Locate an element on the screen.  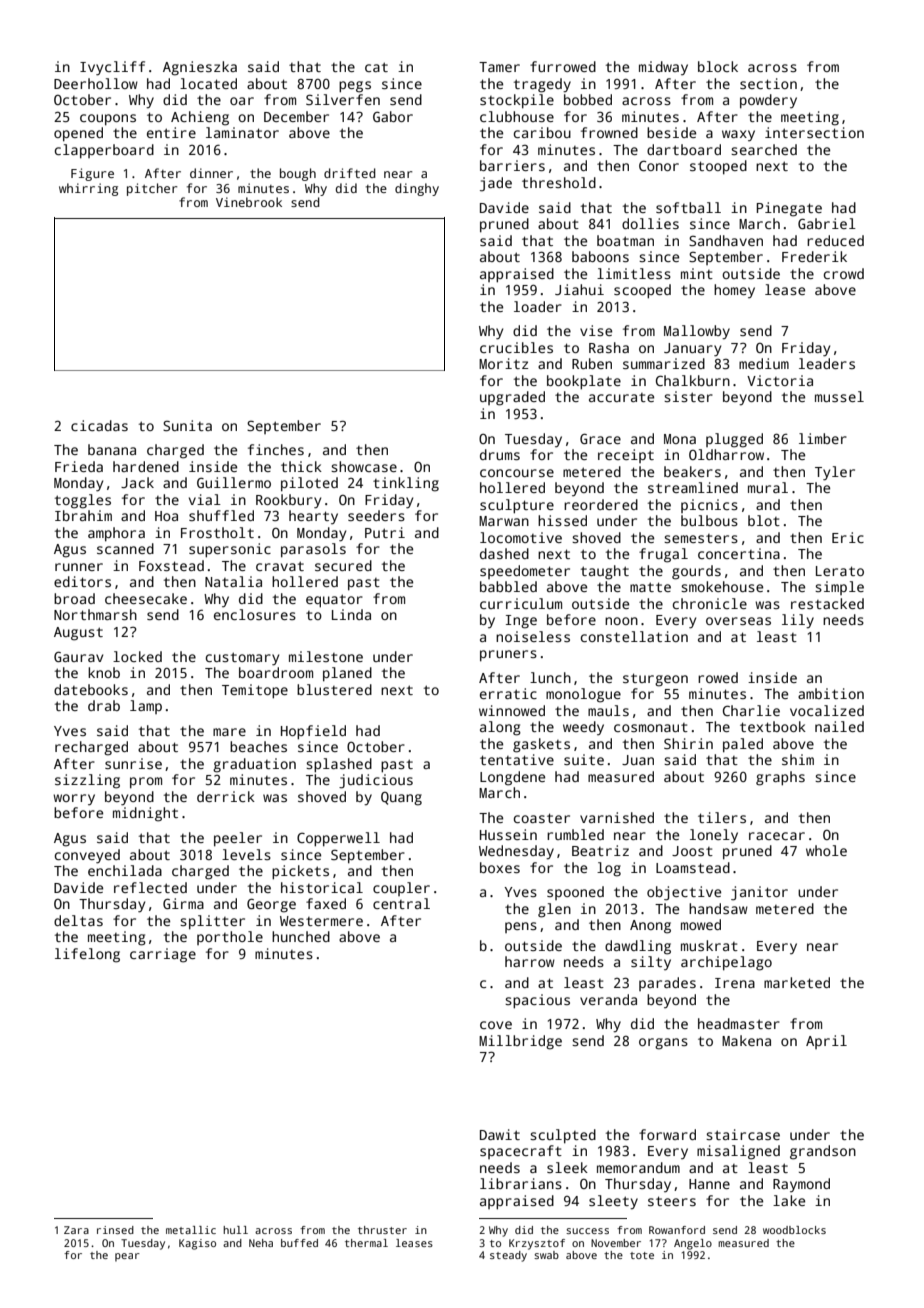
thermal is located at coordinates (366, 1243).
